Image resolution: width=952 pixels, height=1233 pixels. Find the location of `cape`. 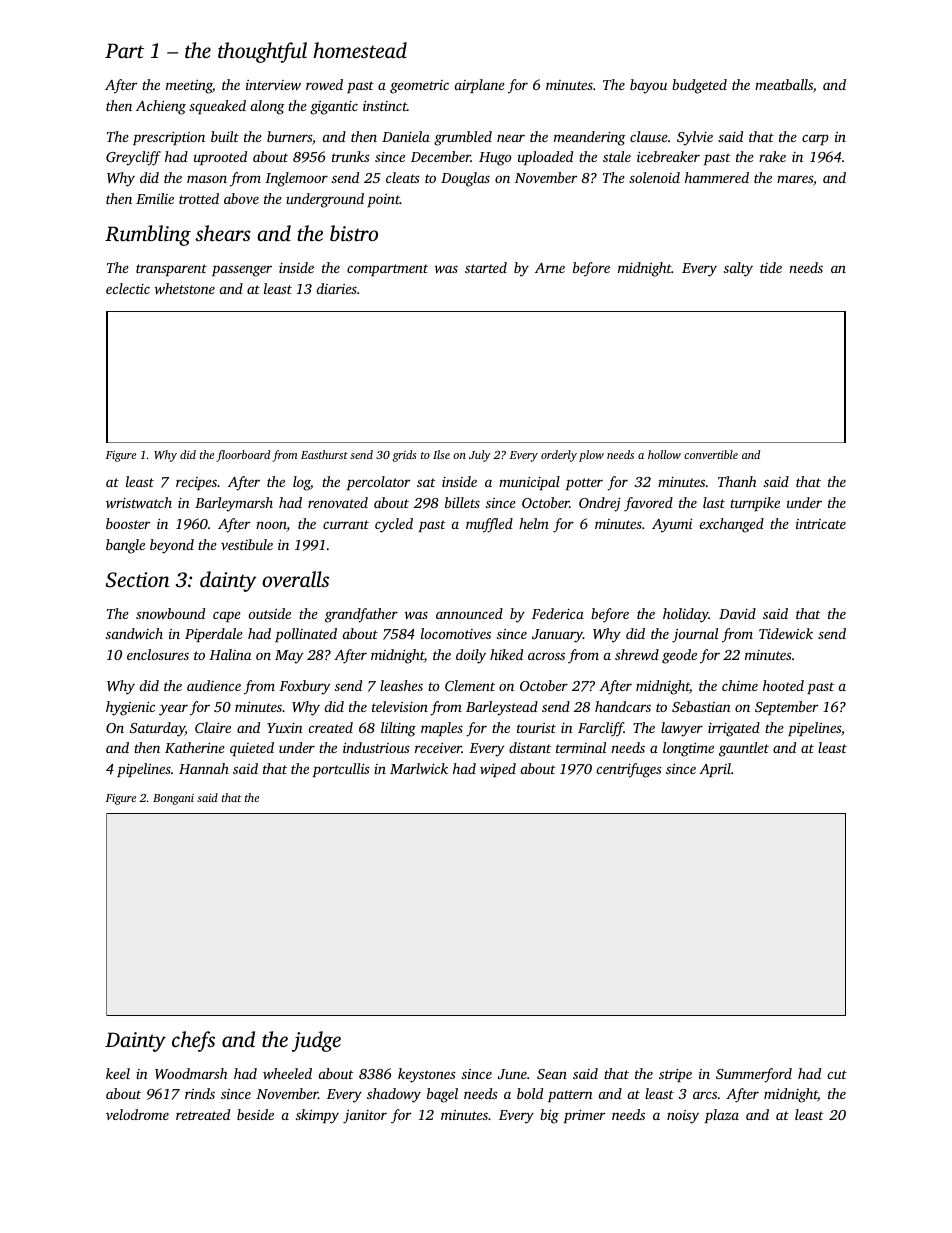

cape is located at coordinates (227, 616).
